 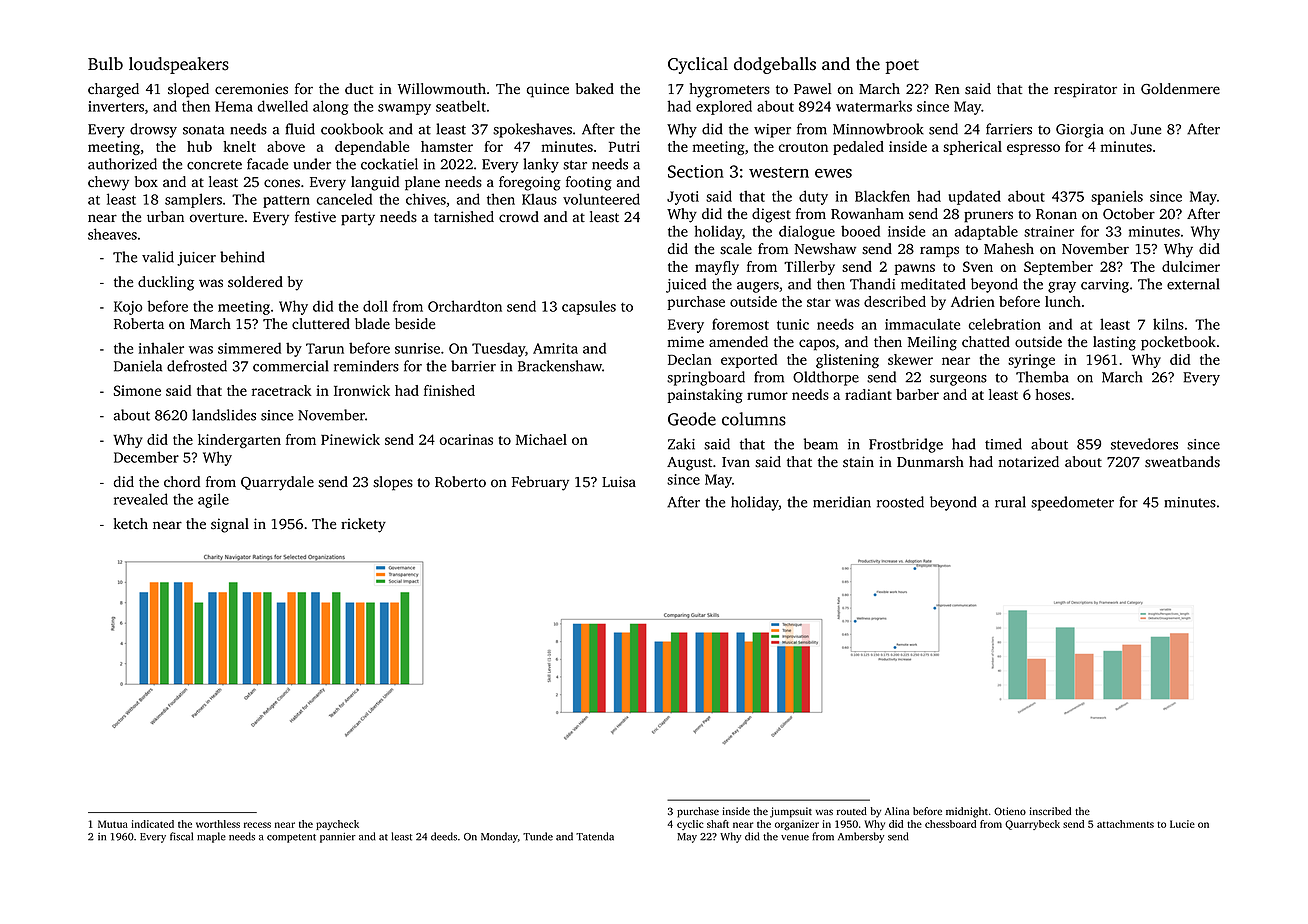 What do you see at coordinates (900, 502) in the page?
I see `roosted` at bounding box center [900, 502].
